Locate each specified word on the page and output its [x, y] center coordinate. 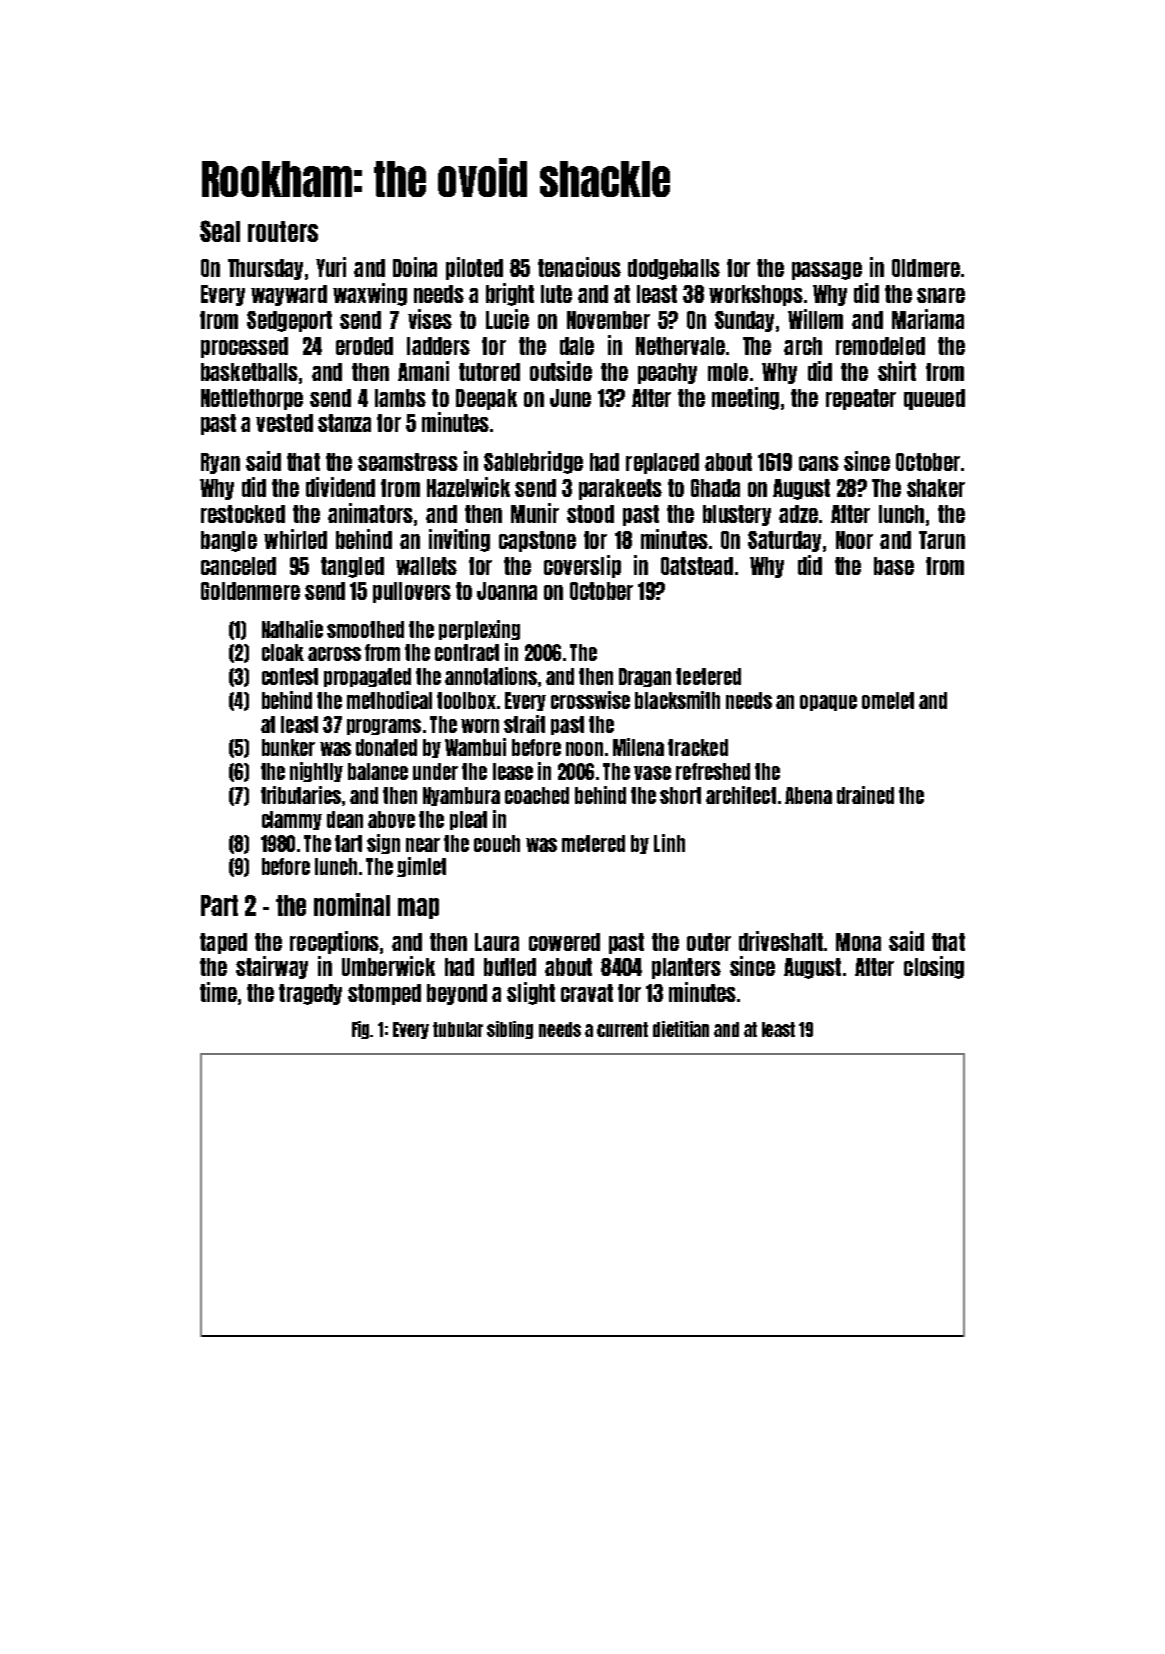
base [894, 566]
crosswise [590, 700]
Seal [220, 231]
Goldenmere [250, 591]
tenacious [579, 267]
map [418, 908]
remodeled [880, 346]
